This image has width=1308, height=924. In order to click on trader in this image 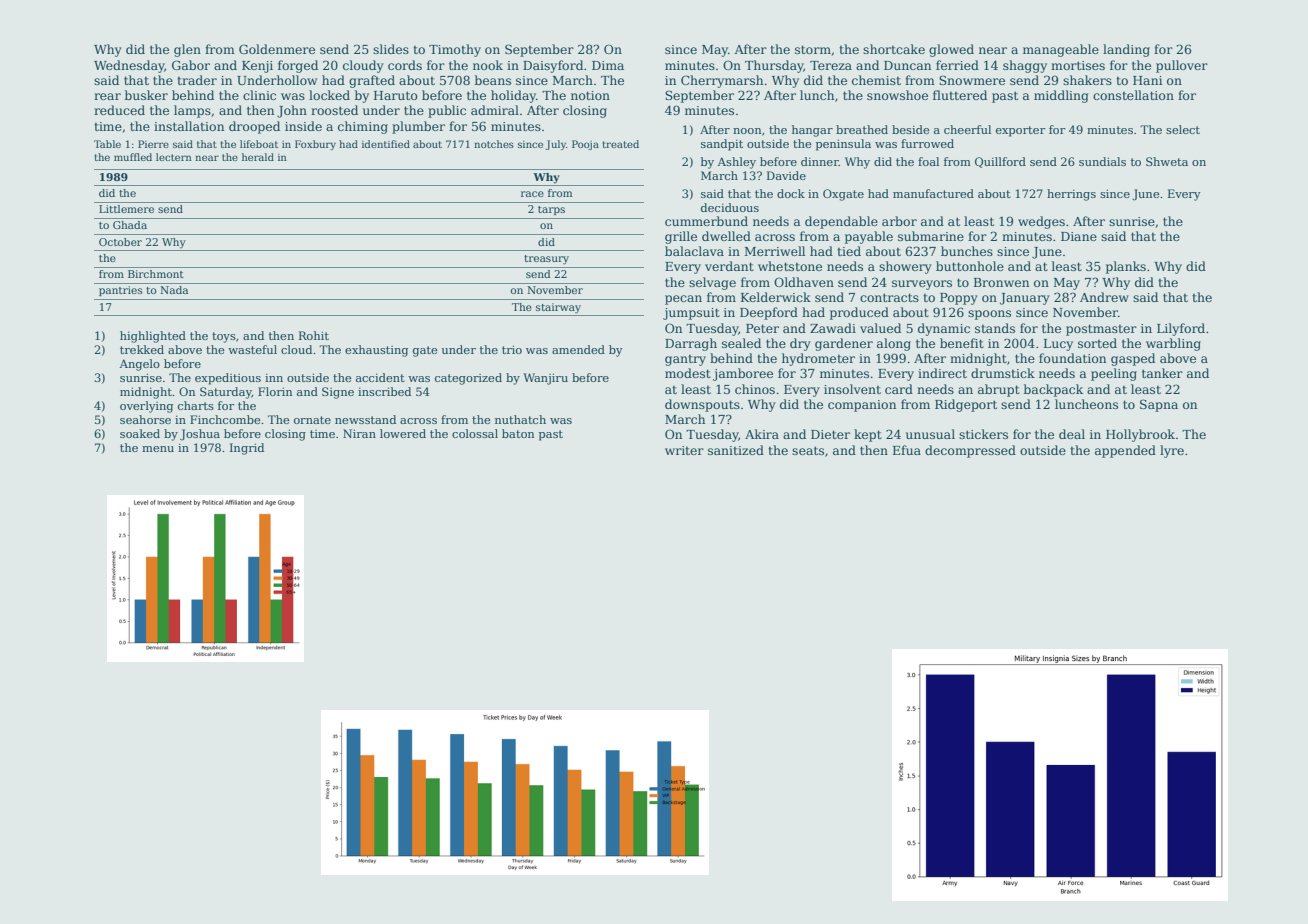, I will do `click(197, 80)`.
